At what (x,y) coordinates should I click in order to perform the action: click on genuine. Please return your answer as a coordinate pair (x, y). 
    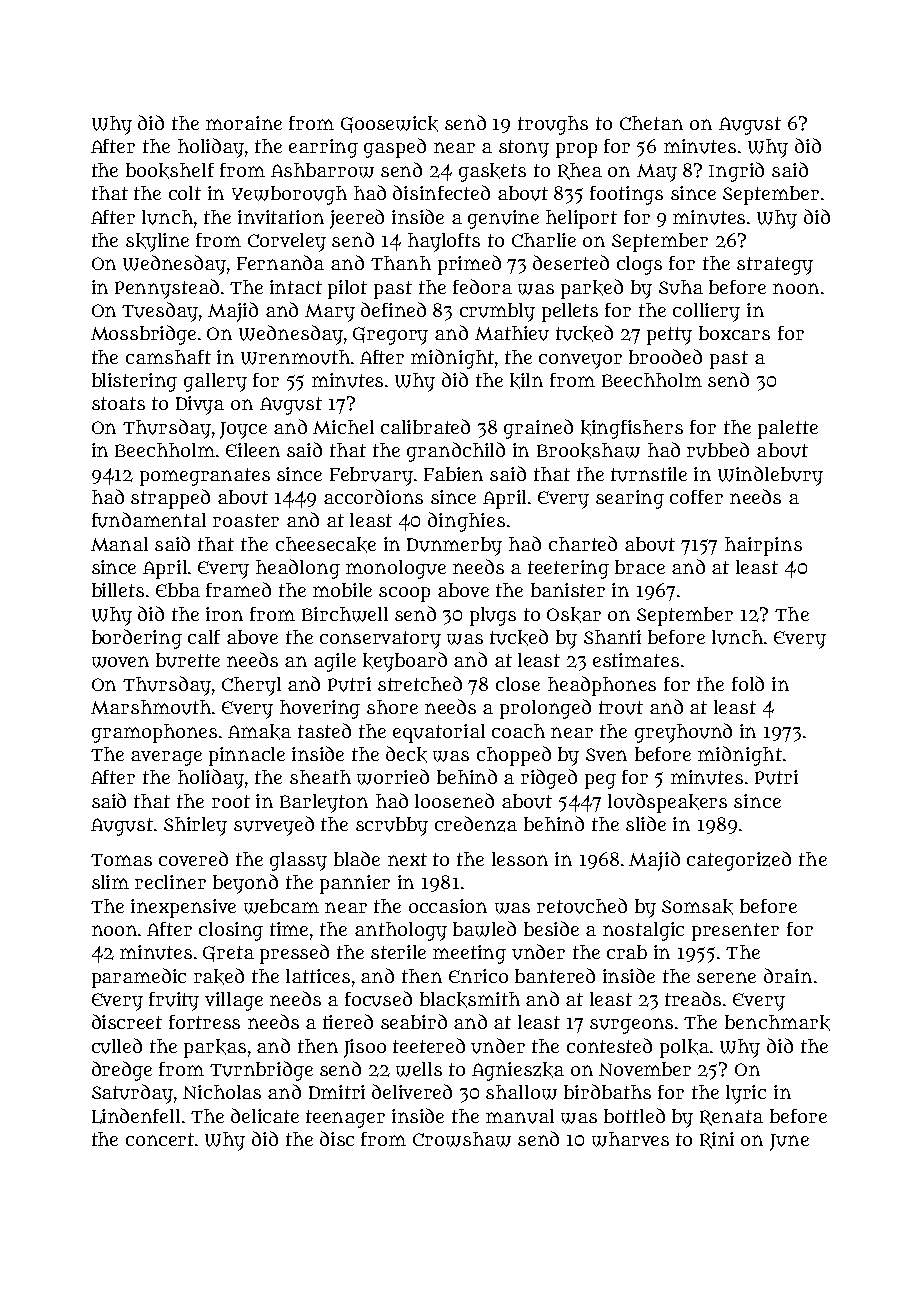
    Looking at the image, I should click on (503, 219).
